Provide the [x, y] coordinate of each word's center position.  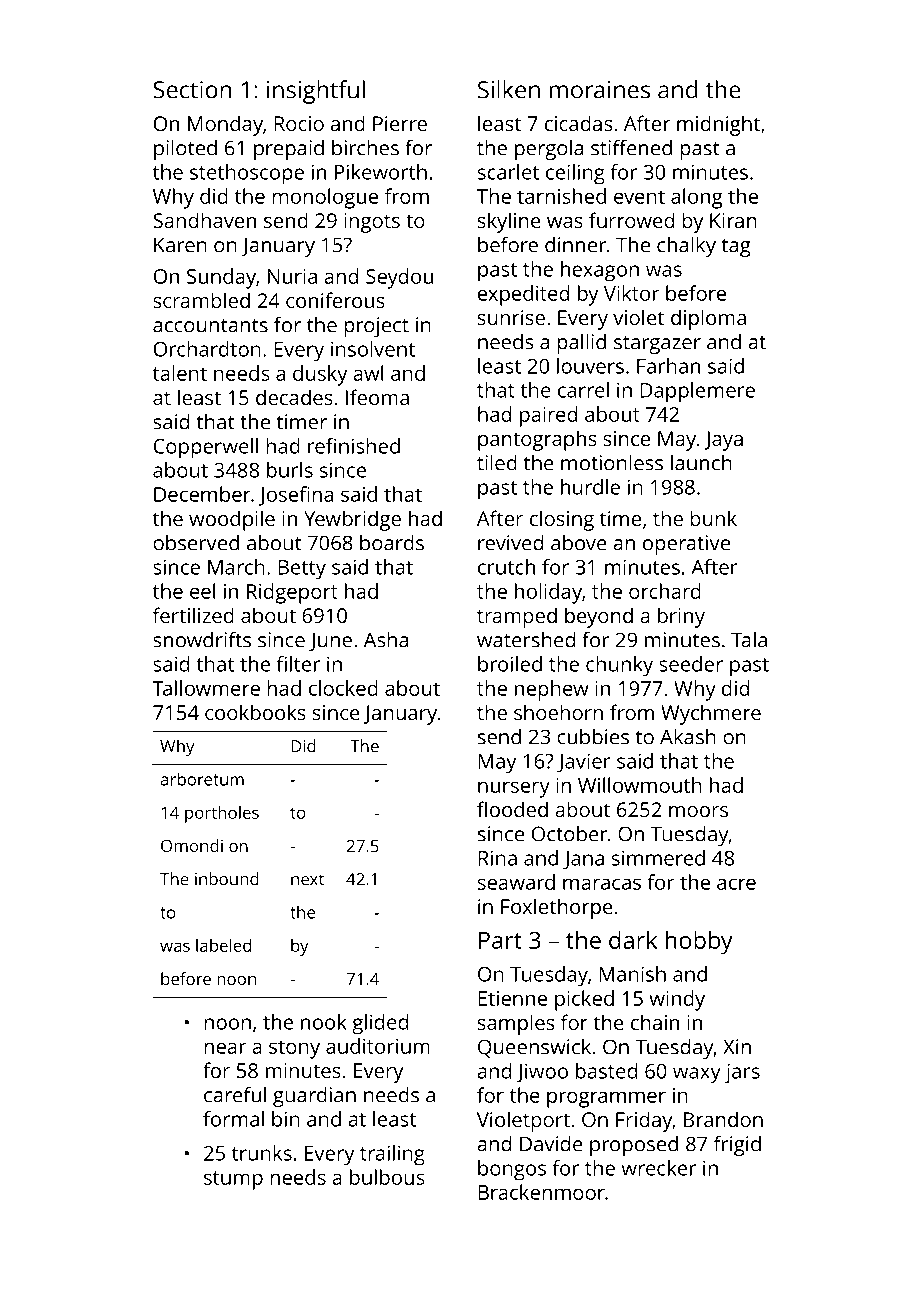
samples [516, 1024]
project [376, 327]
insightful [316, 92]
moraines [600, 90]
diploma [708, 319]
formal [233, 1119]
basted [606, 1071]
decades [294, 397]
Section [192, 90]
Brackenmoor [541, 1192]
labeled [223, 945]
